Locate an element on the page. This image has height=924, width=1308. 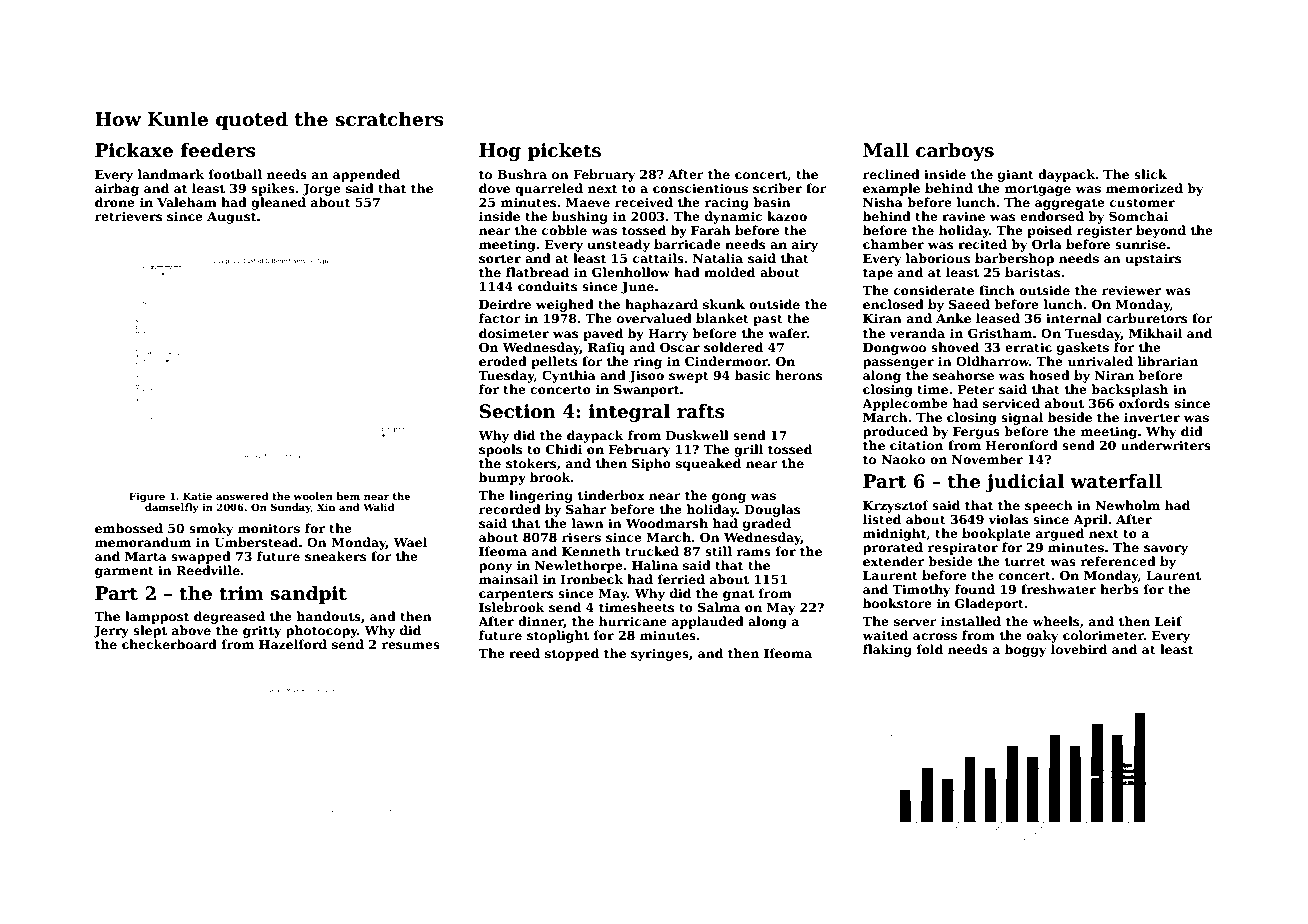
appended is located at coordinates (366, 175).
